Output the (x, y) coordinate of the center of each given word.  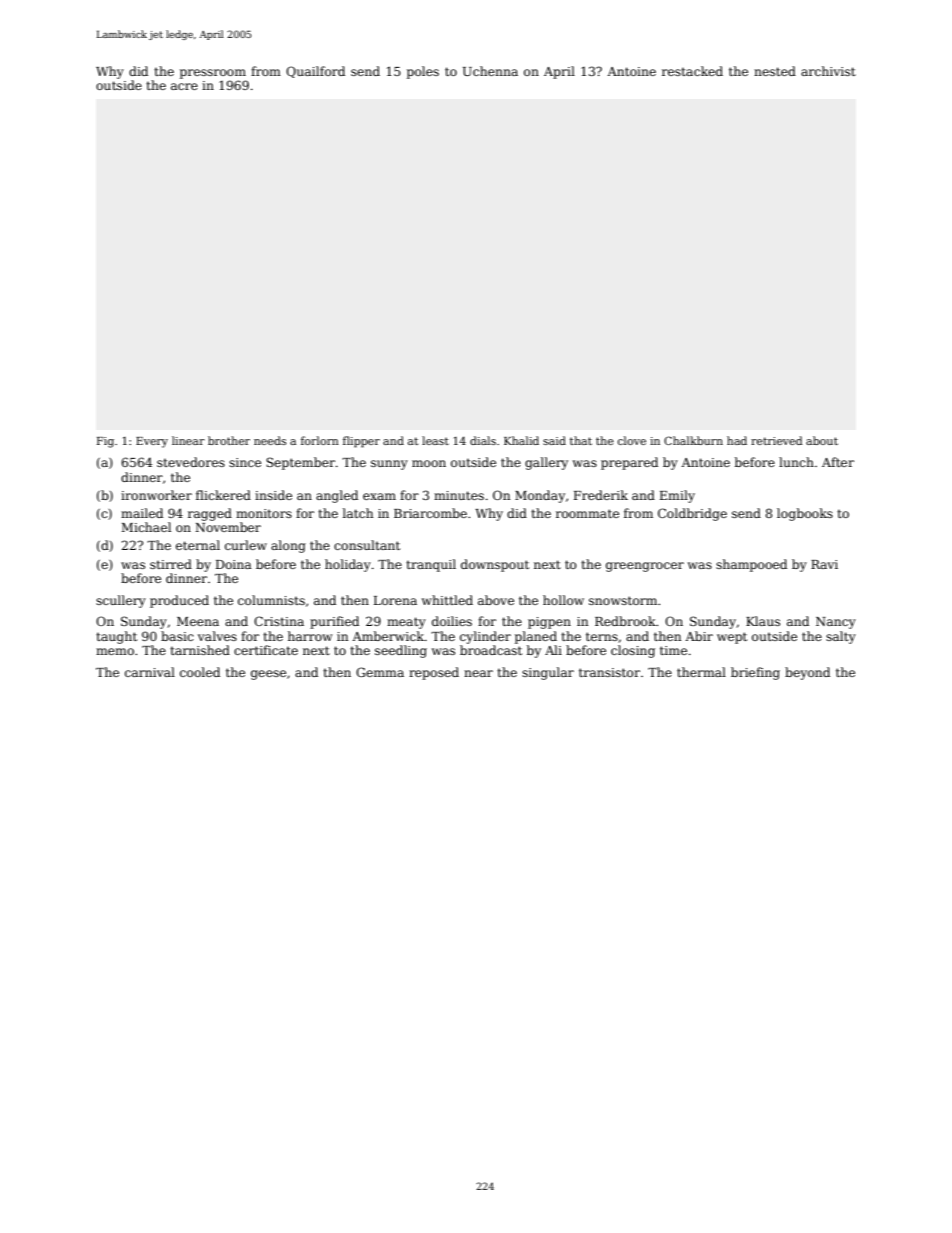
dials (483, 440)
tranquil (431, 565)
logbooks (805, 514)
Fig (105, 442)
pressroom (213, 74)
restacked (692, 71)
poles (423, 72)
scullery (121, 601)
